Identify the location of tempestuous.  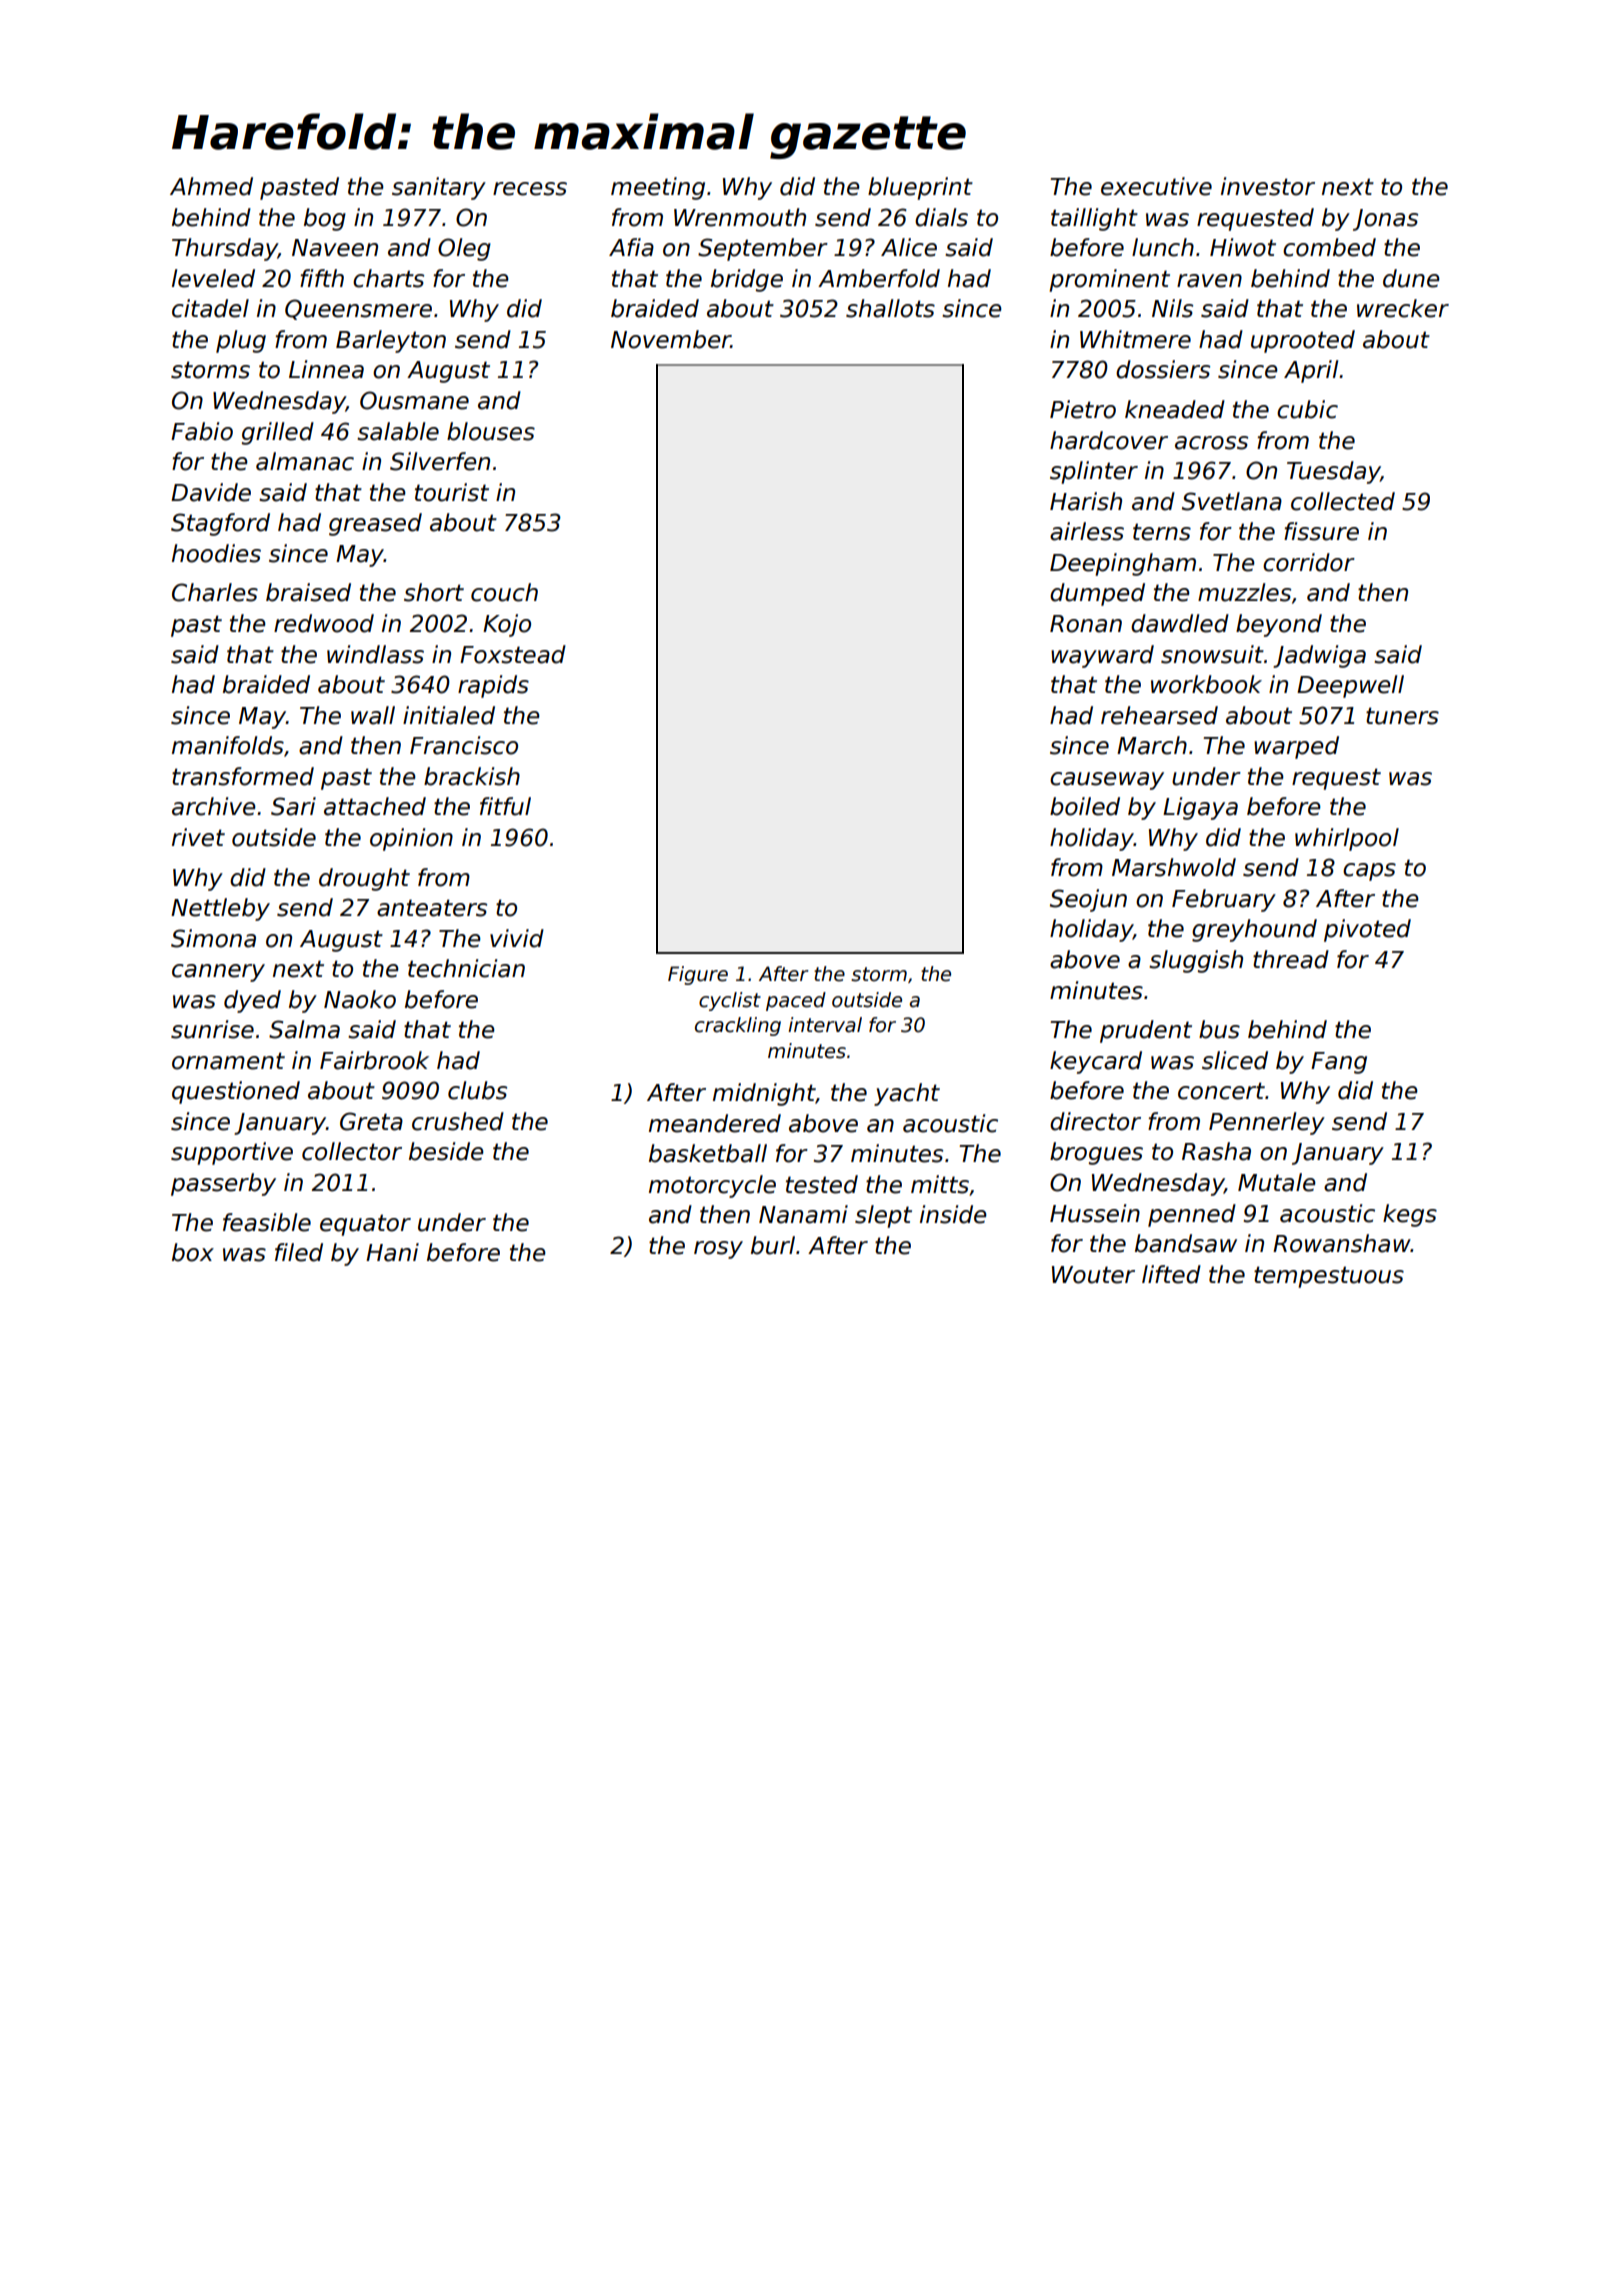
(1329, 1277).
